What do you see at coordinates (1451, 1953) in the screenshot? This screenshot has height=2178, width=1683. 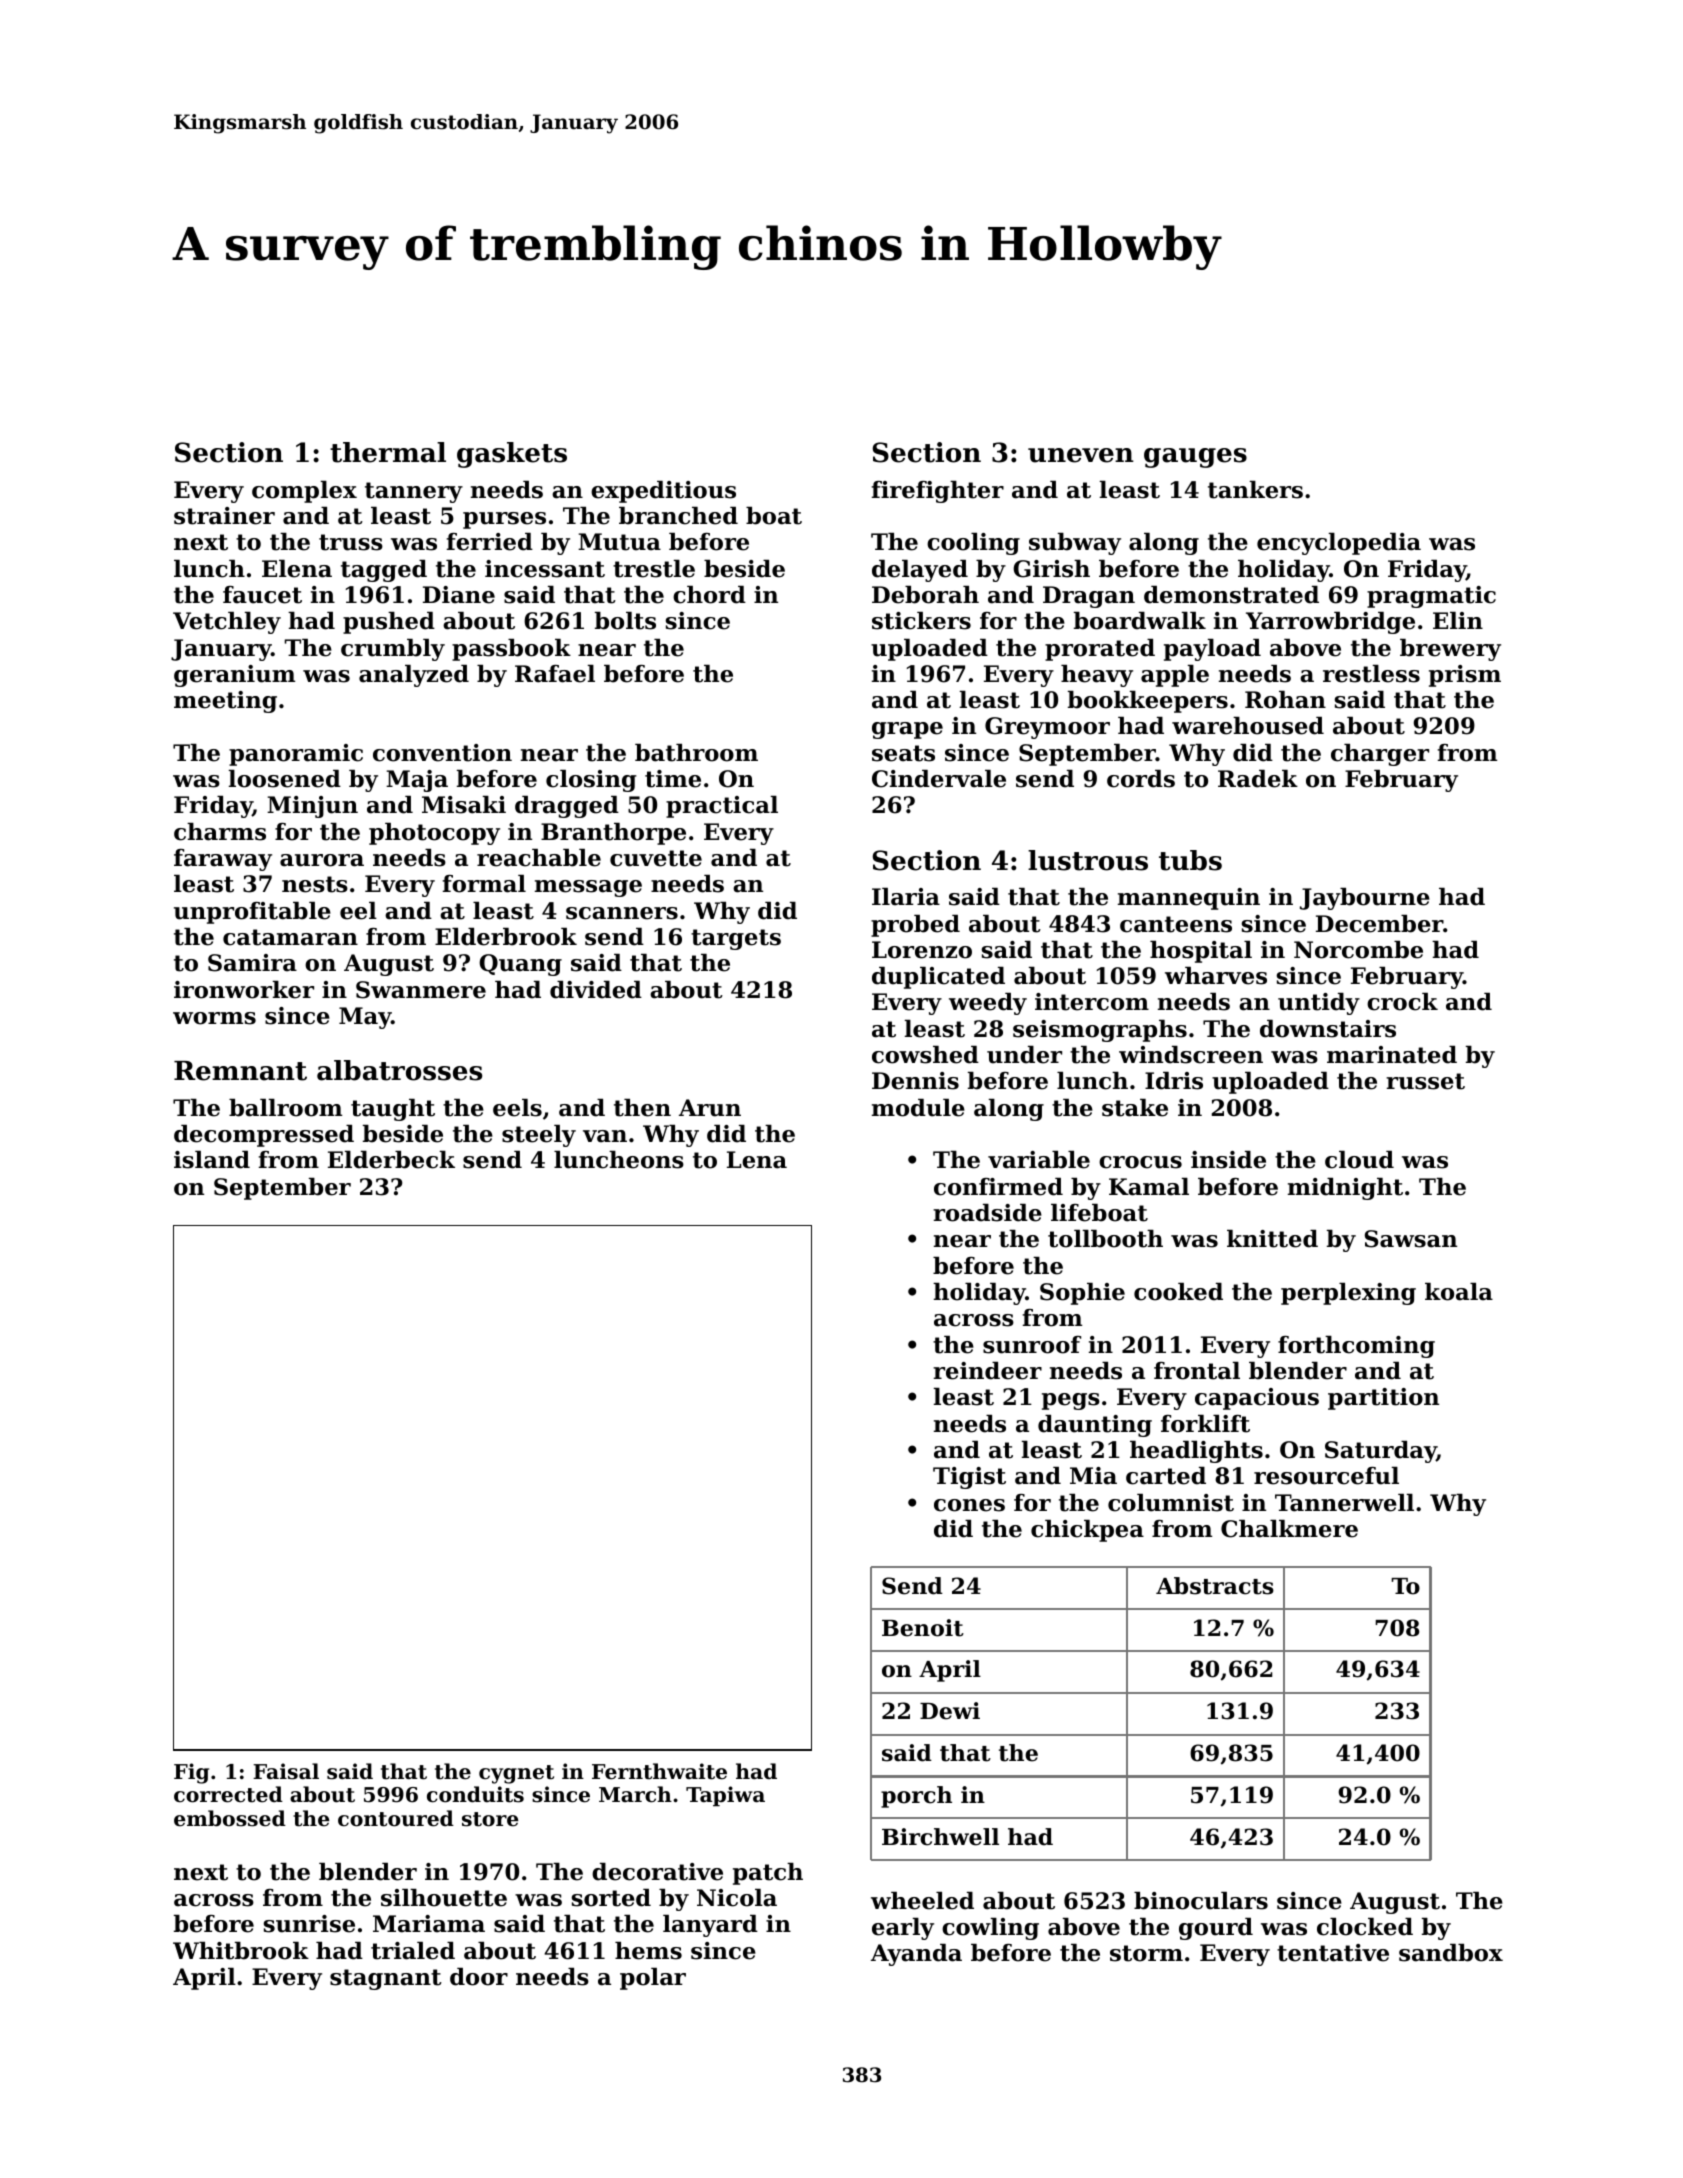 I see `sandbox` at bounding box center [1451, 1953].
